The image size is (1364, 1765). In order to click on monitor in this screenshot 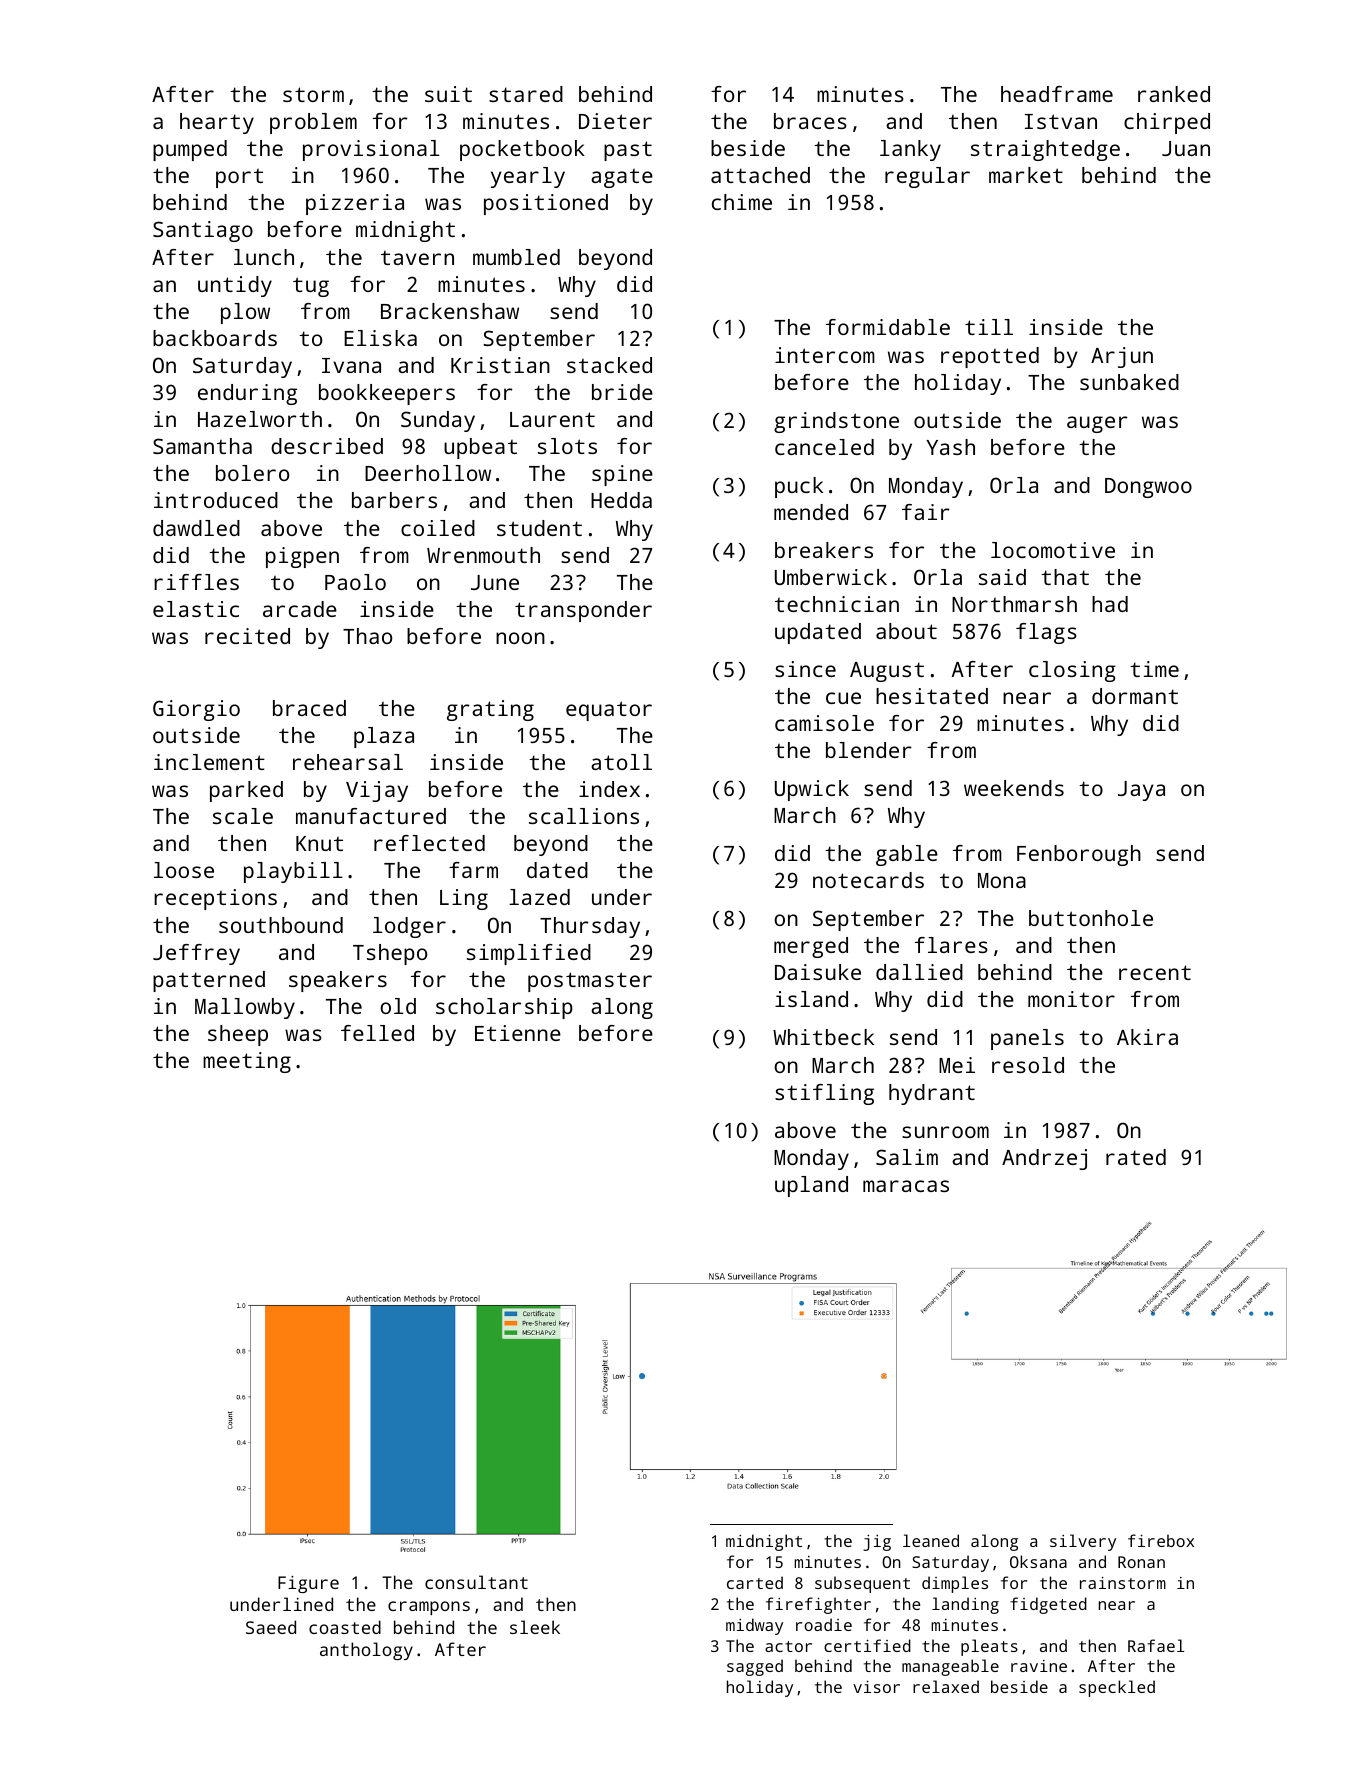, I will do `click(1071, 999)`.
